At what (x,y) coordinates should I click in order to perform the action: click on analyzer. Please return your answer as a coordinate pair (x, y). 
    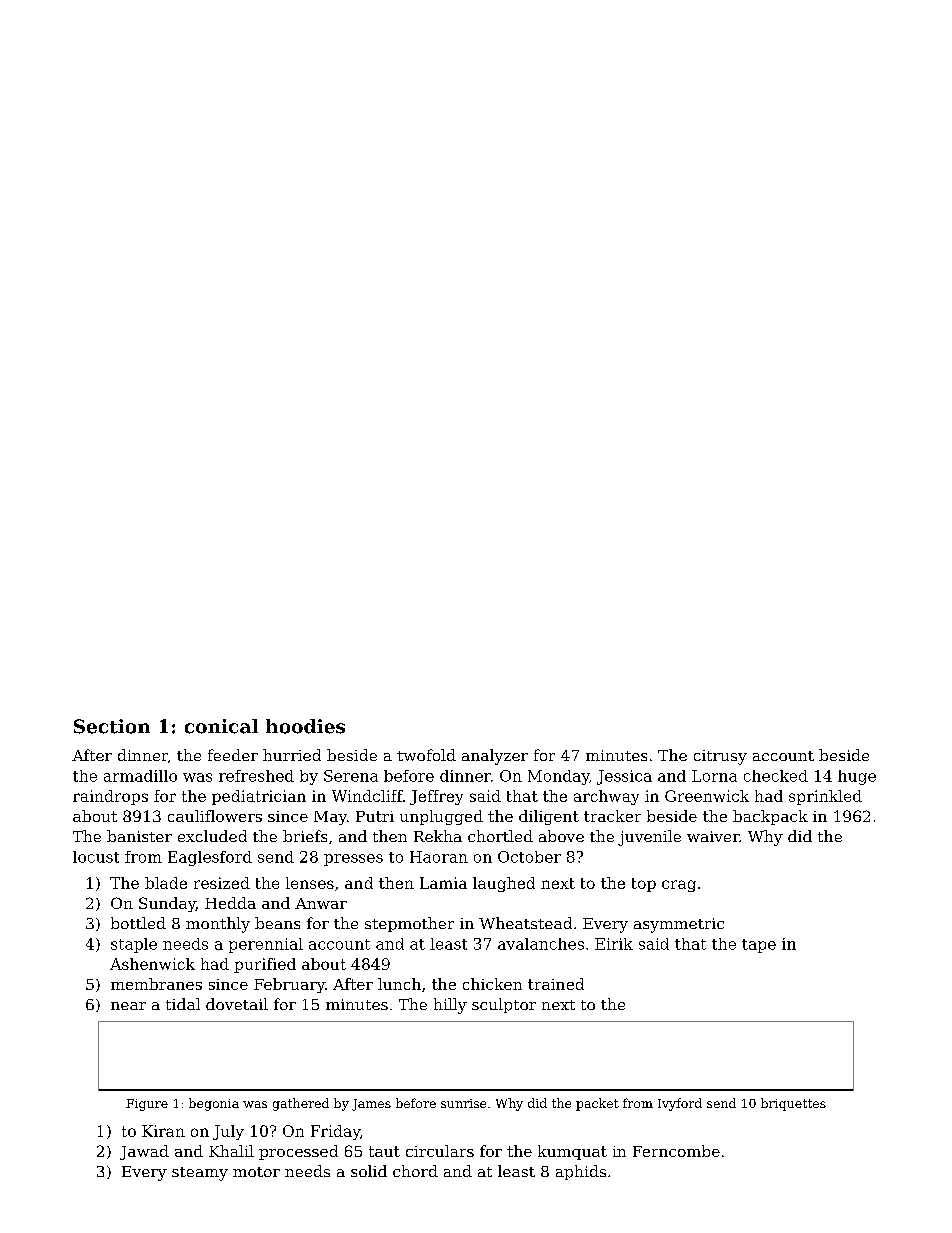
    Looking at the image, I should click on (495, 757).
